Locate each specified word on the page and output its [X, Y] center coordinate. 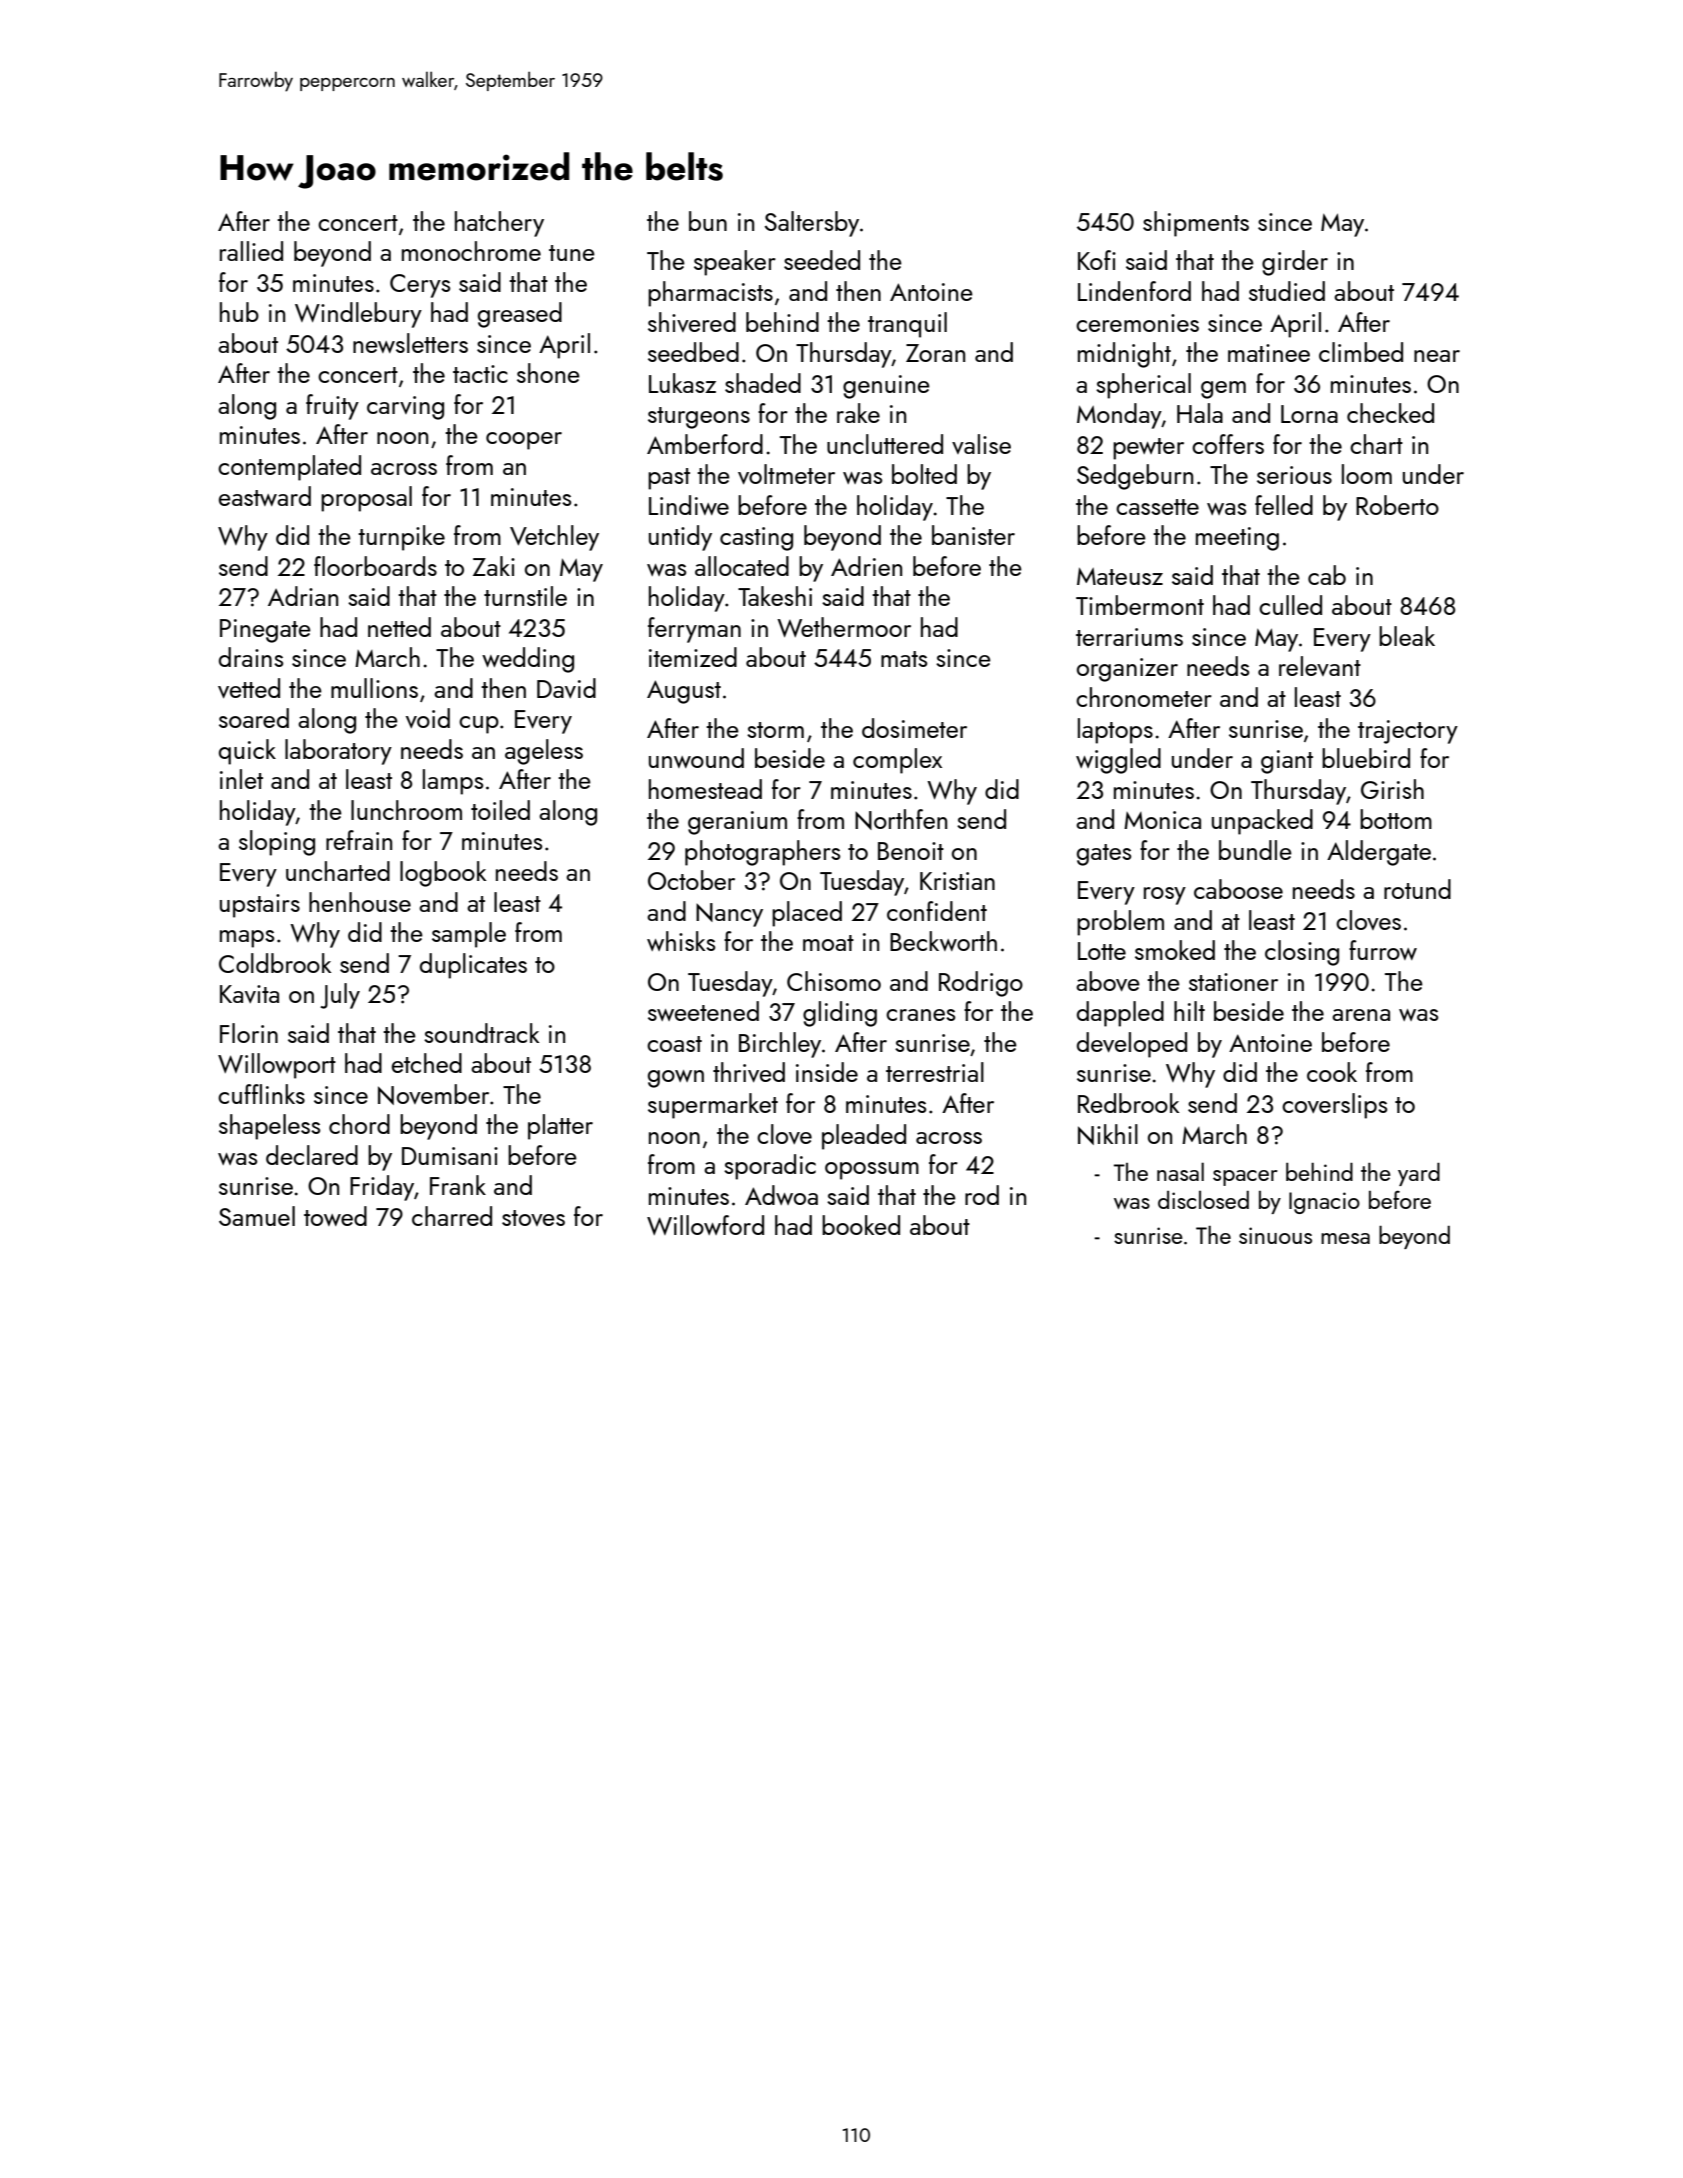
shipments [1196, 224]
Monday [1119, 416]
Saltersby [812, 224]
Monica [1162, 820]
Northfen [901, 819]
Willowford [705, 1225]
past [669, 479]
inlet [241, 779]
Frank [458, 1185]
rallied [251, 251]
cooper [524, 441]
